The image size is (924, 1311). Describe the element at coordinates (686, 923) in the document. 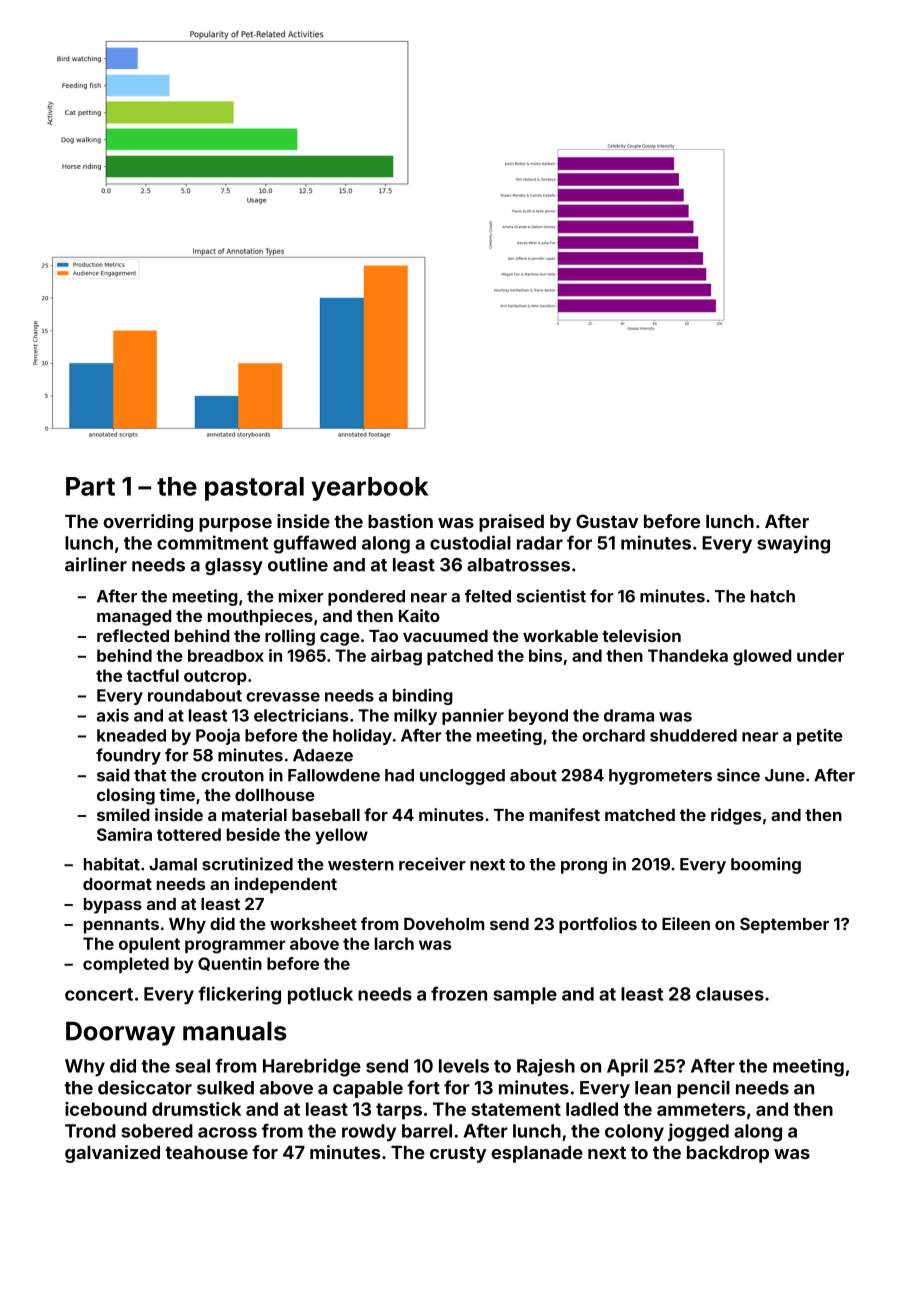

I see `Eileen` at that location.
